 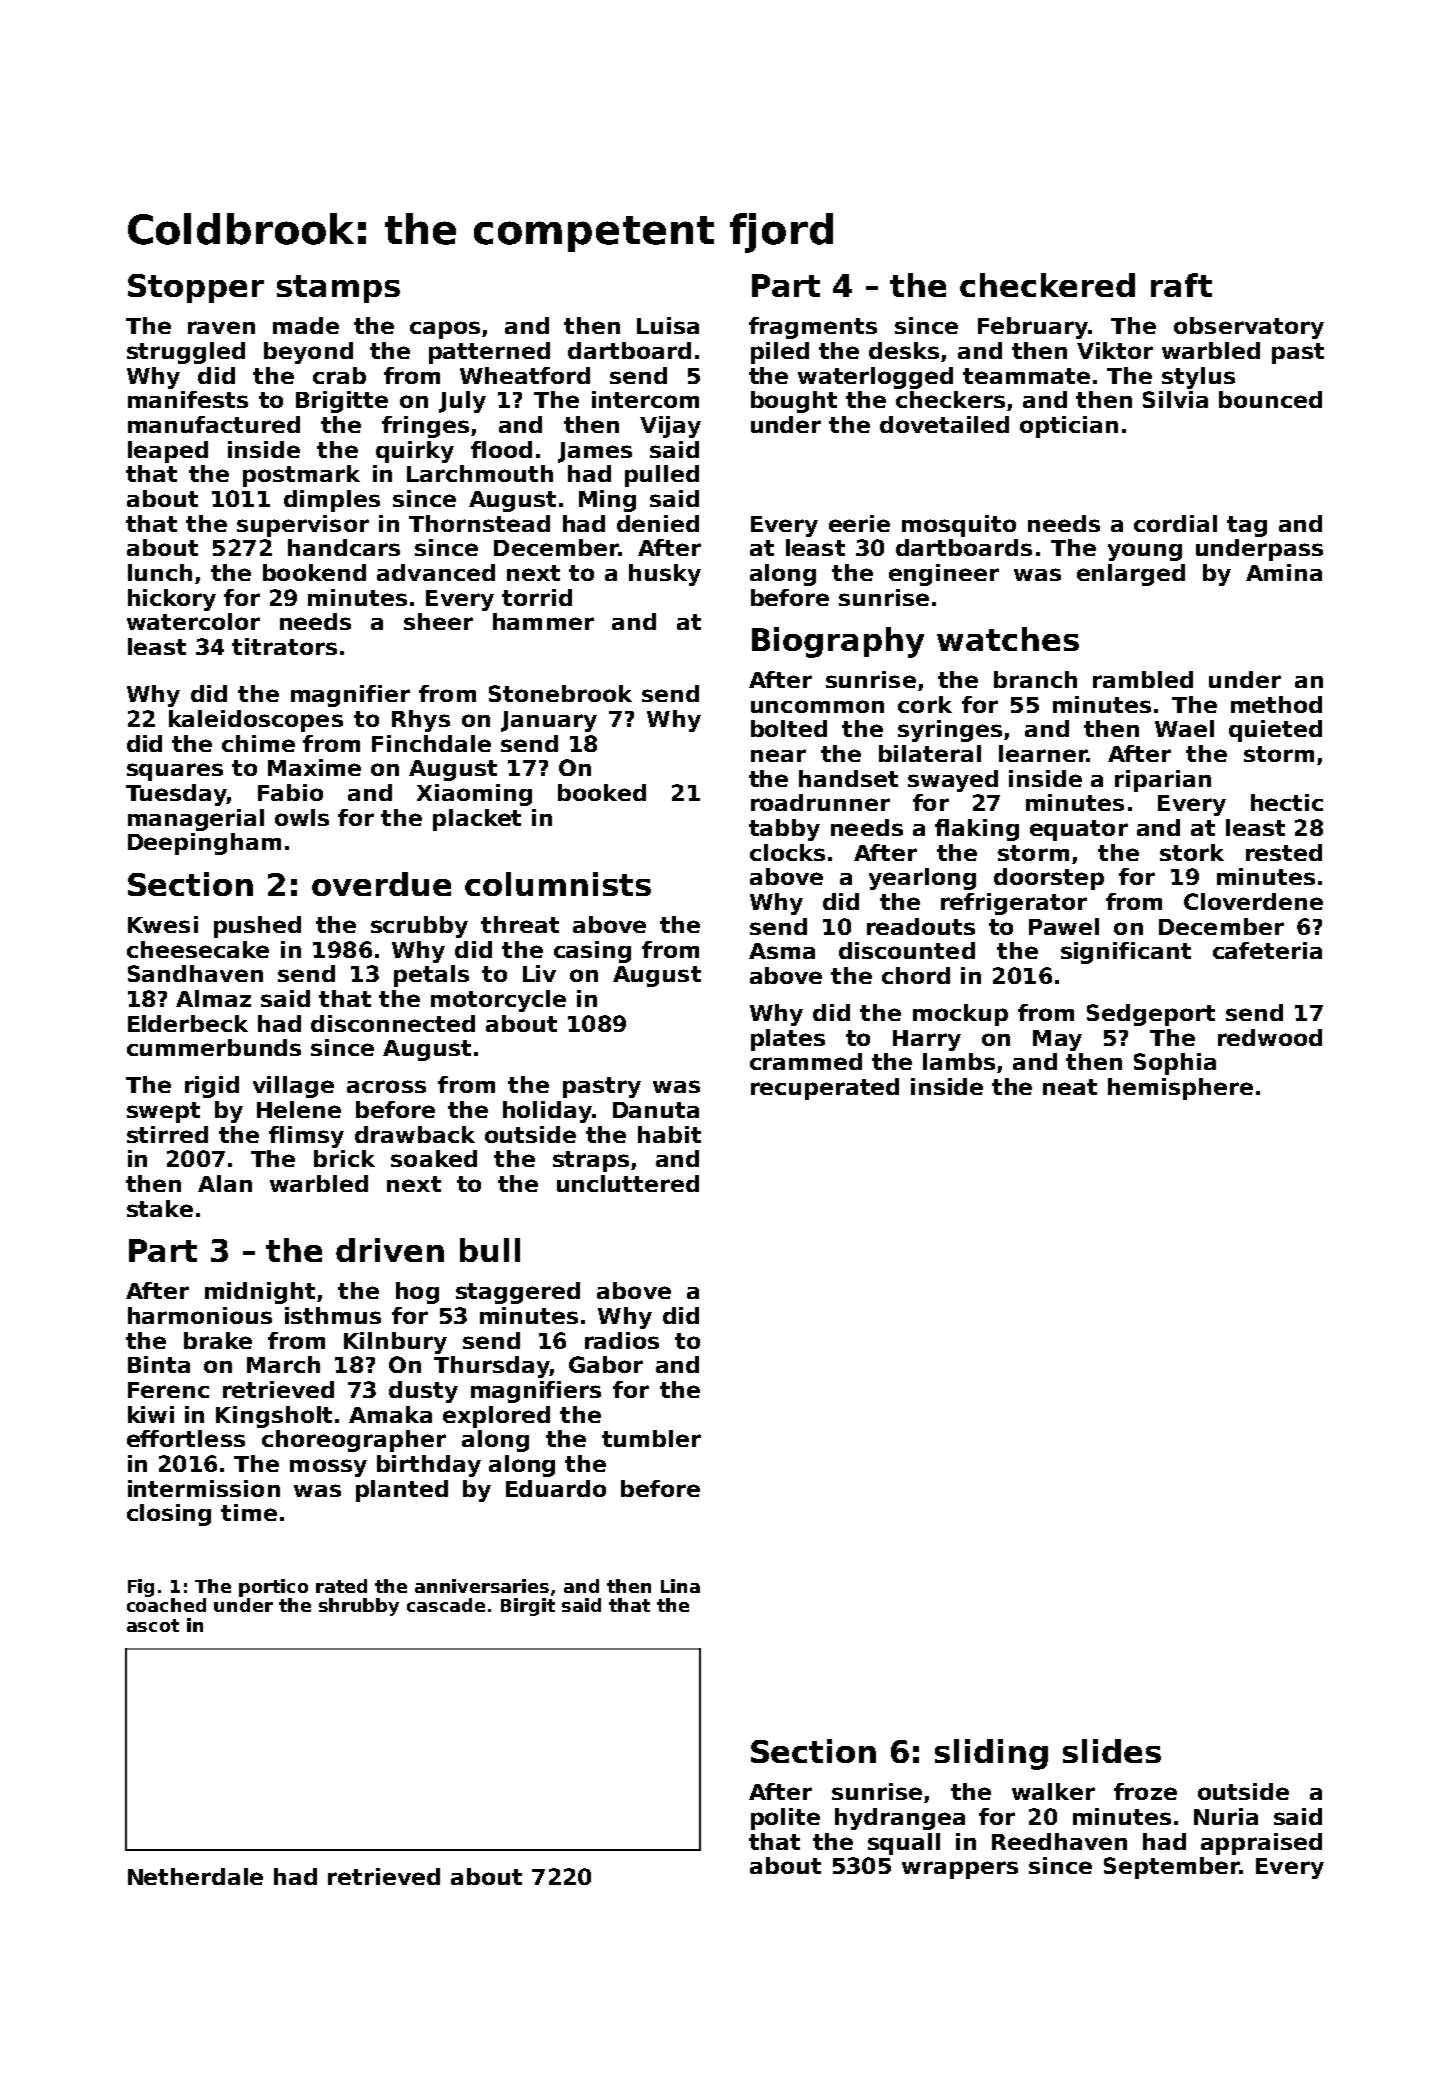 I want to click on cafeteria, so click(x=1267, y=950).
